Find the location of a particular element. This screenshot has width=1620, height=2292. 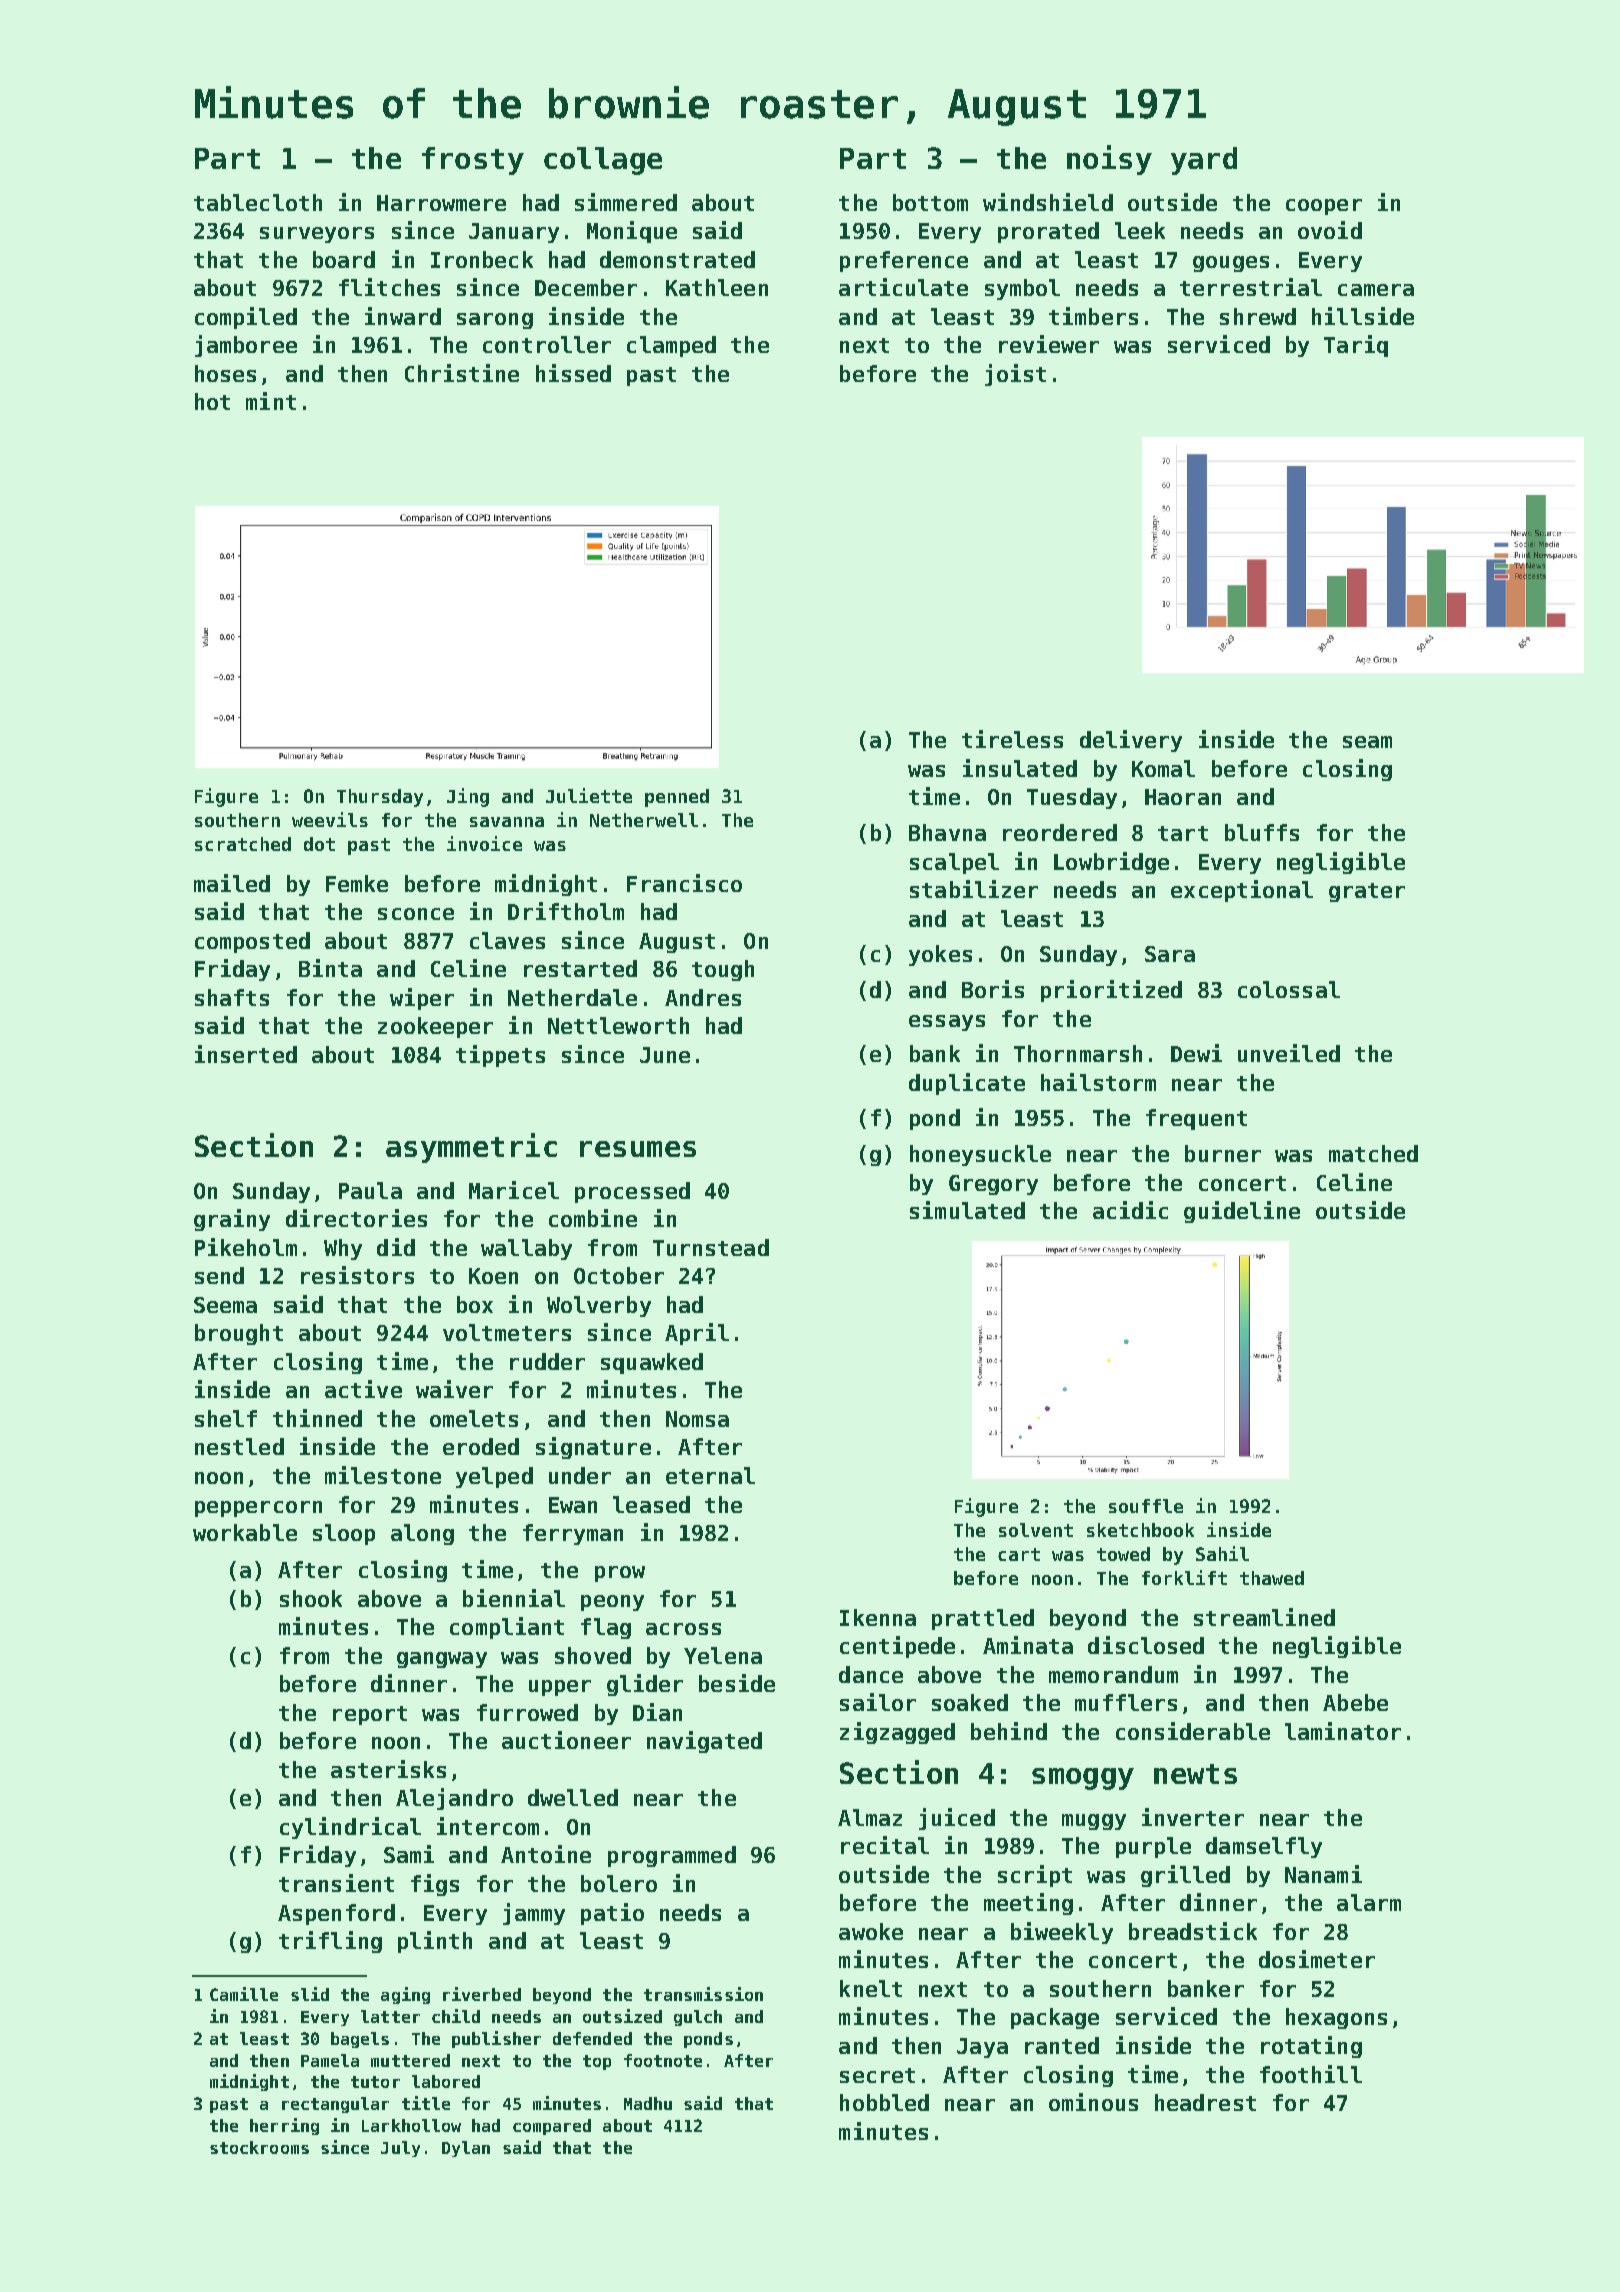

souffle is located at coordinates (1146, 1506).
